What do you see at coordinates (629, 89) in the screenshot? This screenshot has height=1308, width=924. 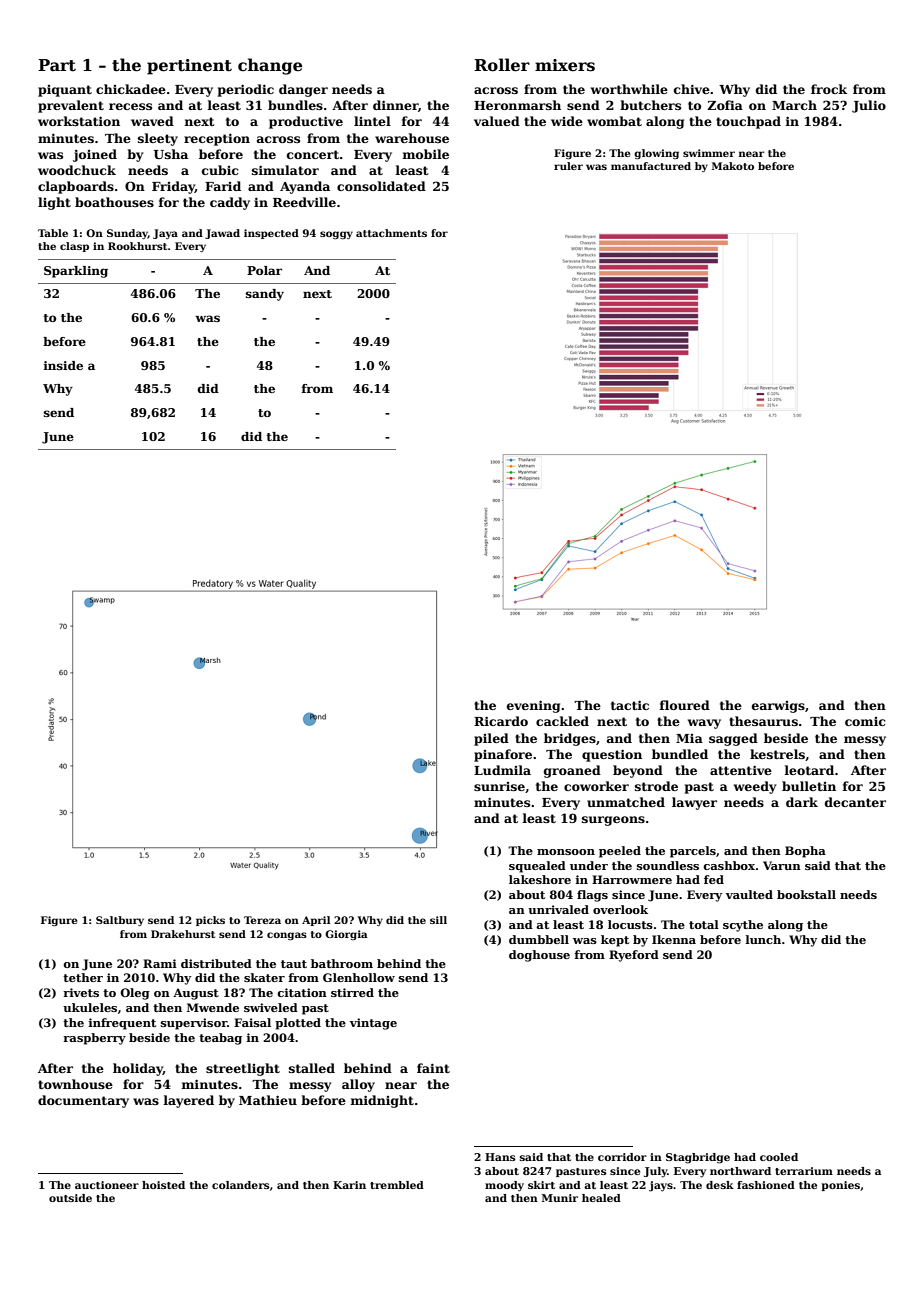 I see `worthwhile` at bounding box center [629, 89].
